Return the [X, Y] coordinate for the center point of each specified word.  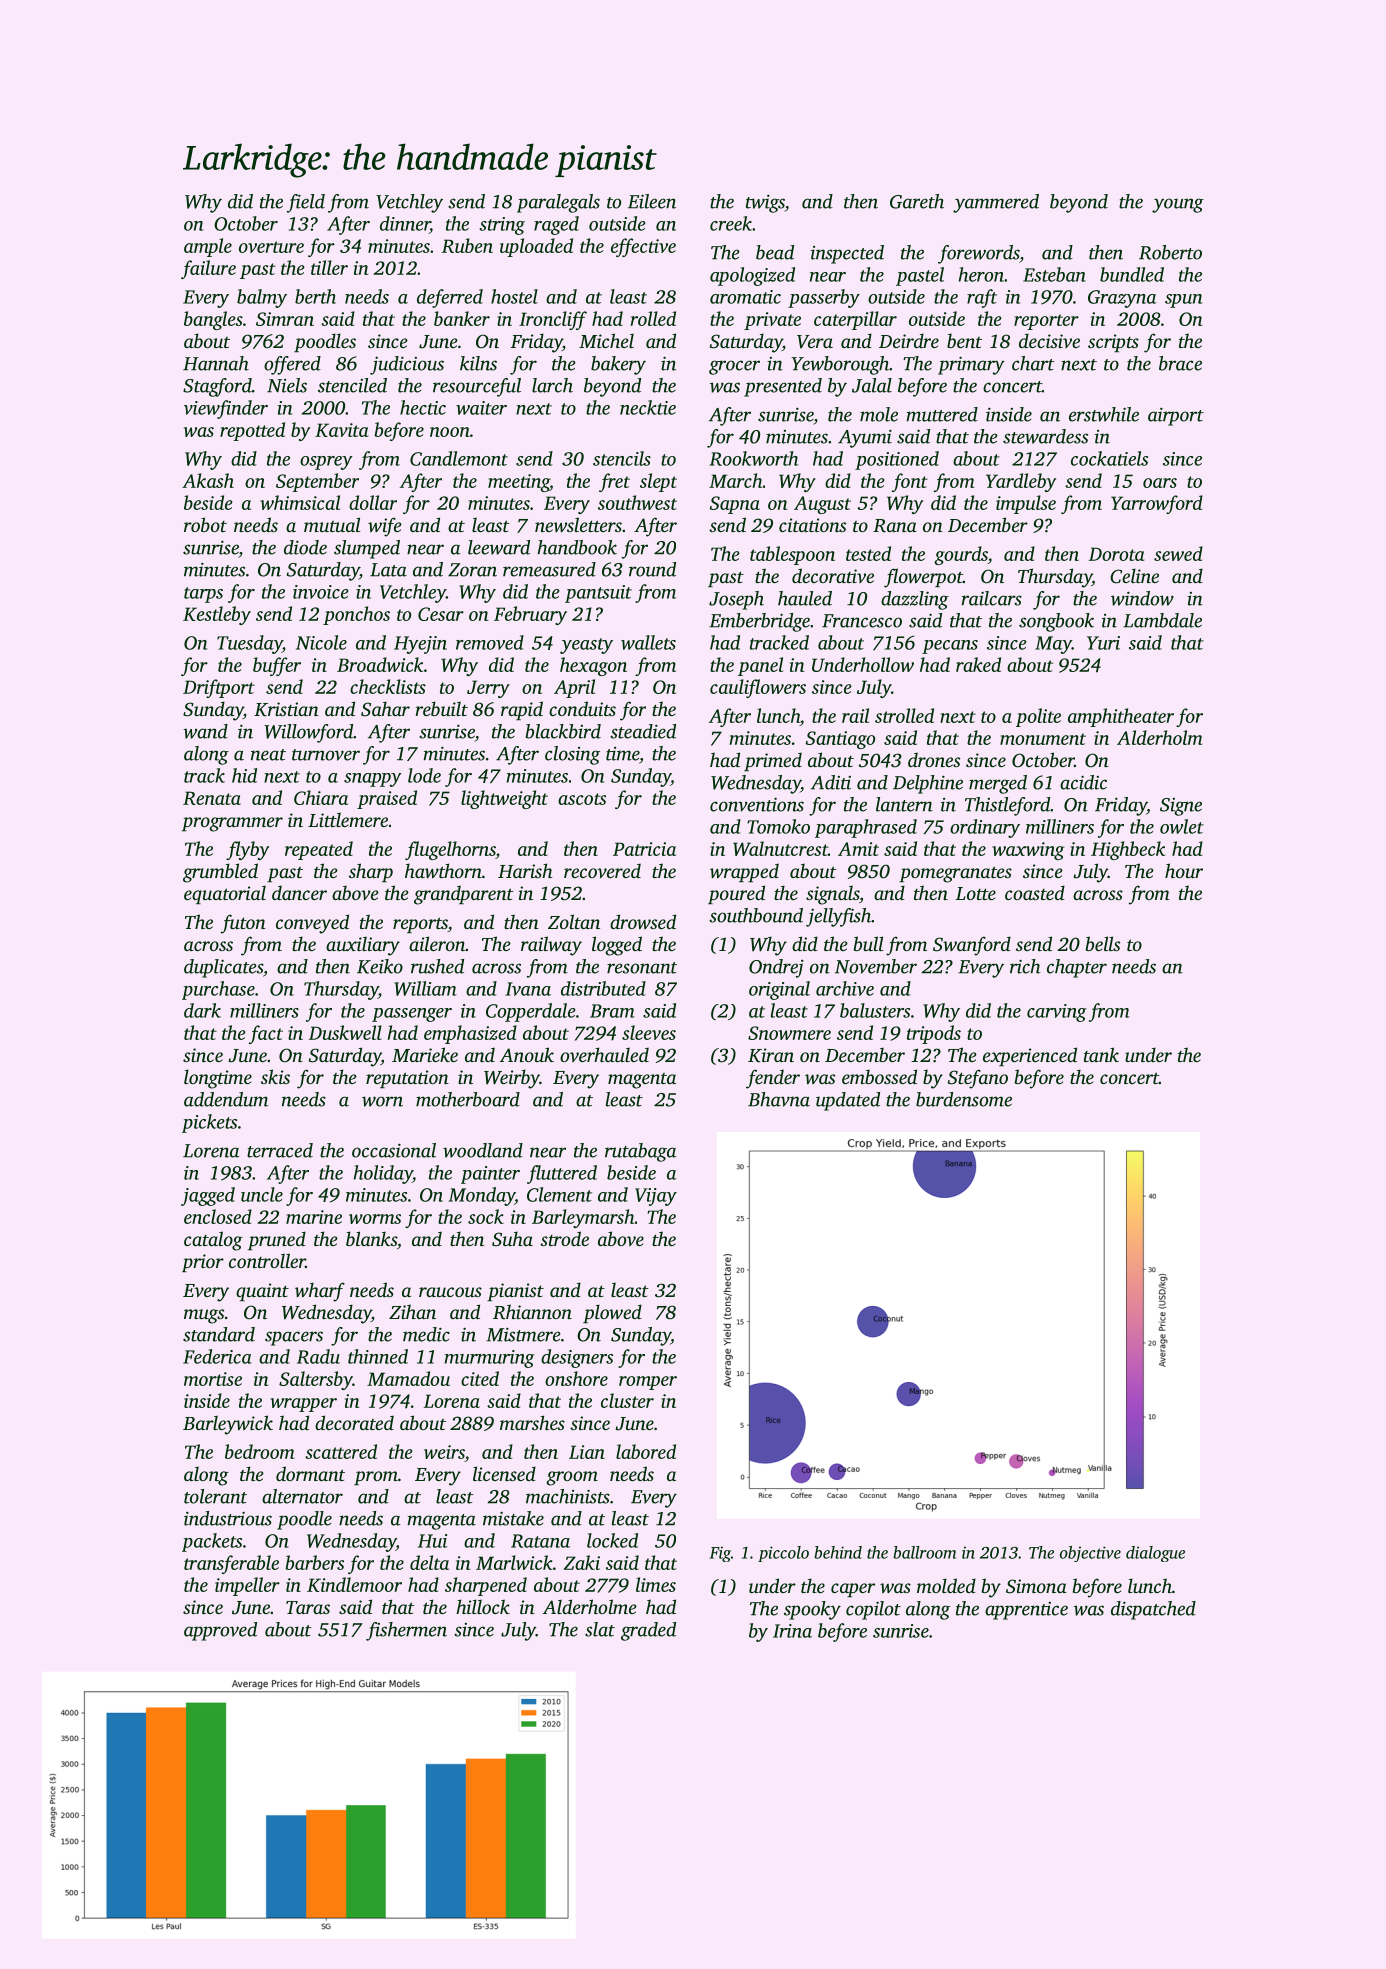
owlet [1182, 826]
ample [208, 247]
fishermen [406, 1631]
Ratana [540, 1541]
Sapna [735, 505]
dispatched [1153, 1610]
